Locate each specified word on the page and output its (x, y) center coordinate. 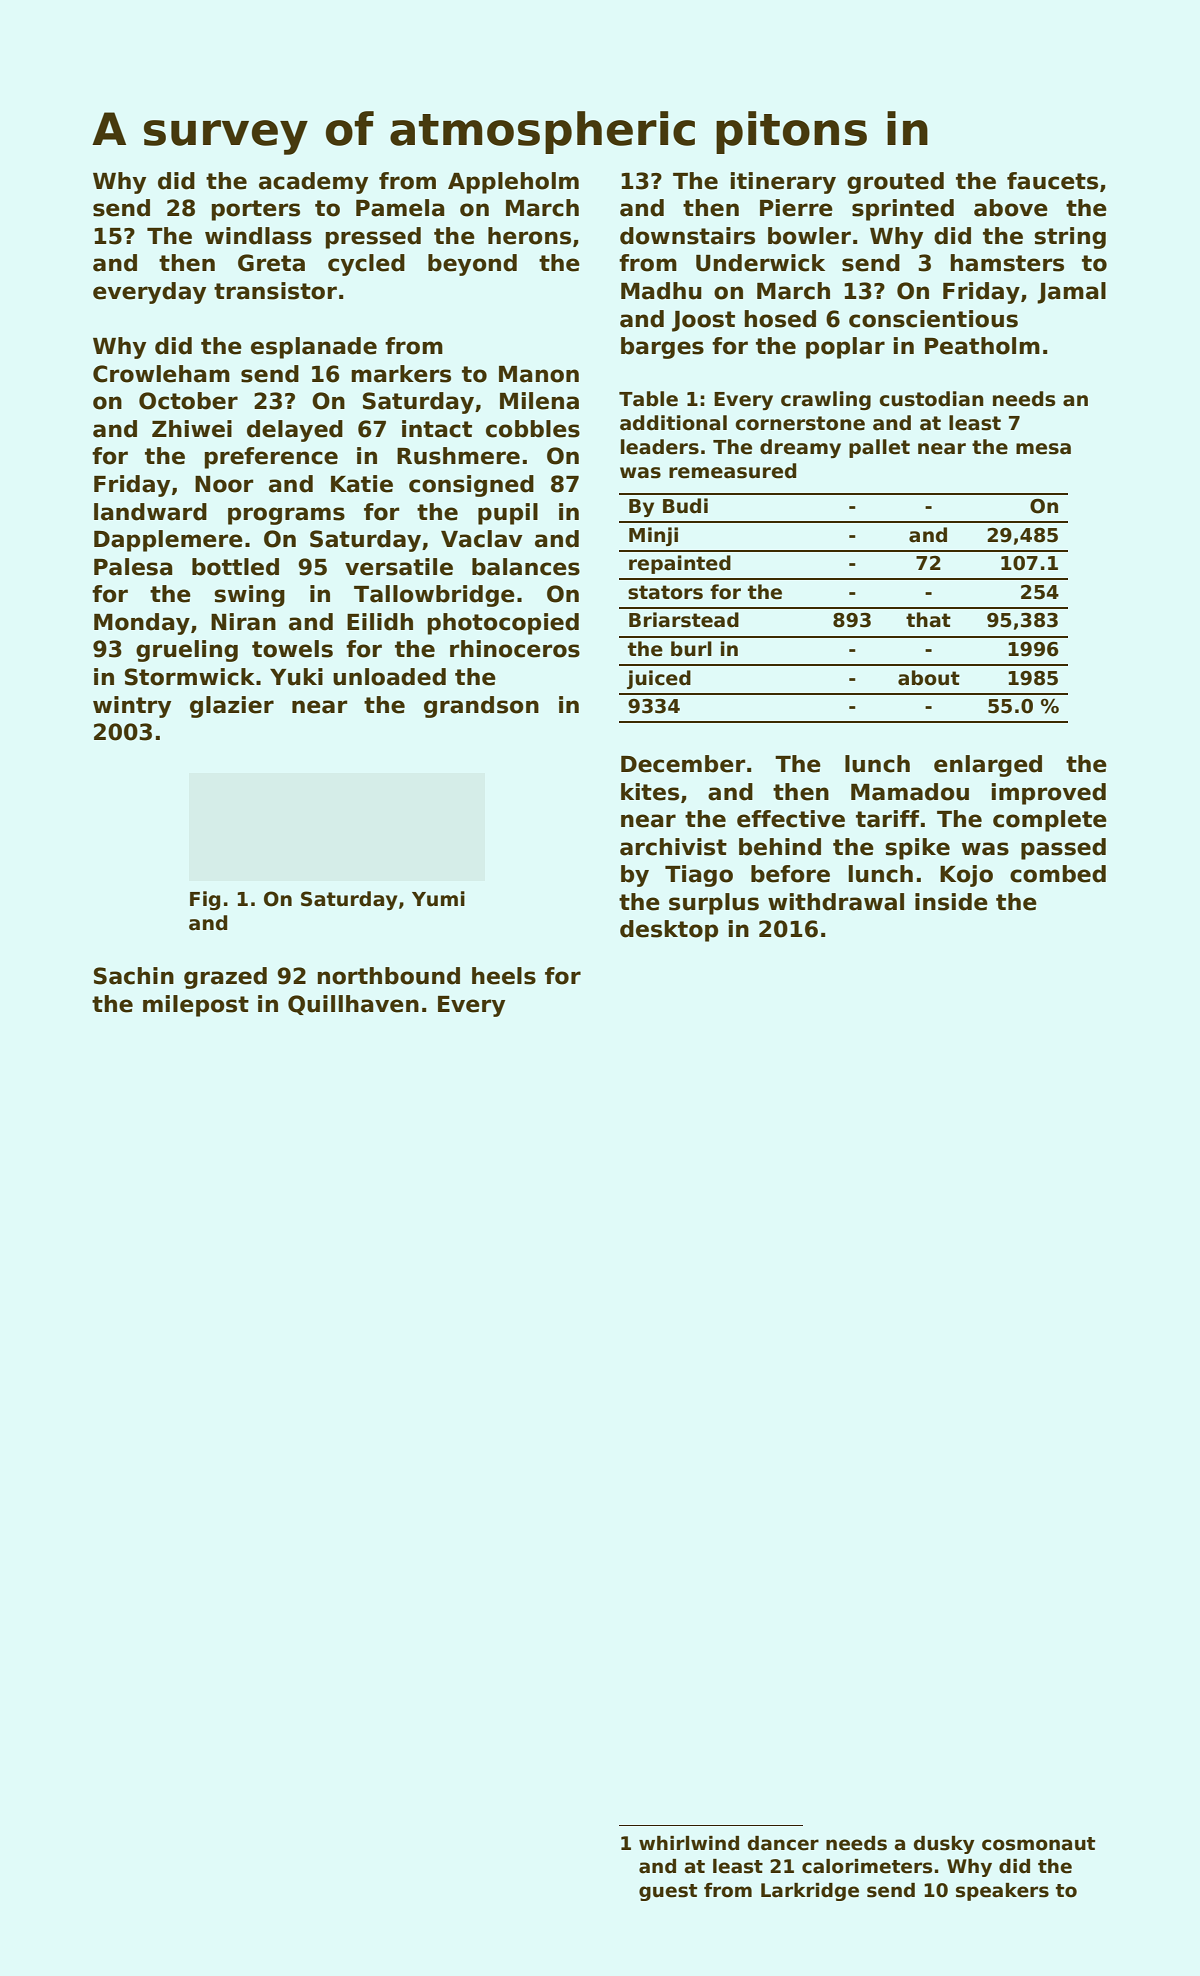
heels (504, 976)
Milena (539, 401)
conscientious (933, 319)
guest (668, 1892)
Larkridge (810, 1892)
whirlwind (689, 1843)
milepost (196, 1006)
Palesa (133, 567)
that (928, 620)
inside (951, 902)
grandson (481, 707)
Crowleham (161, 374)
